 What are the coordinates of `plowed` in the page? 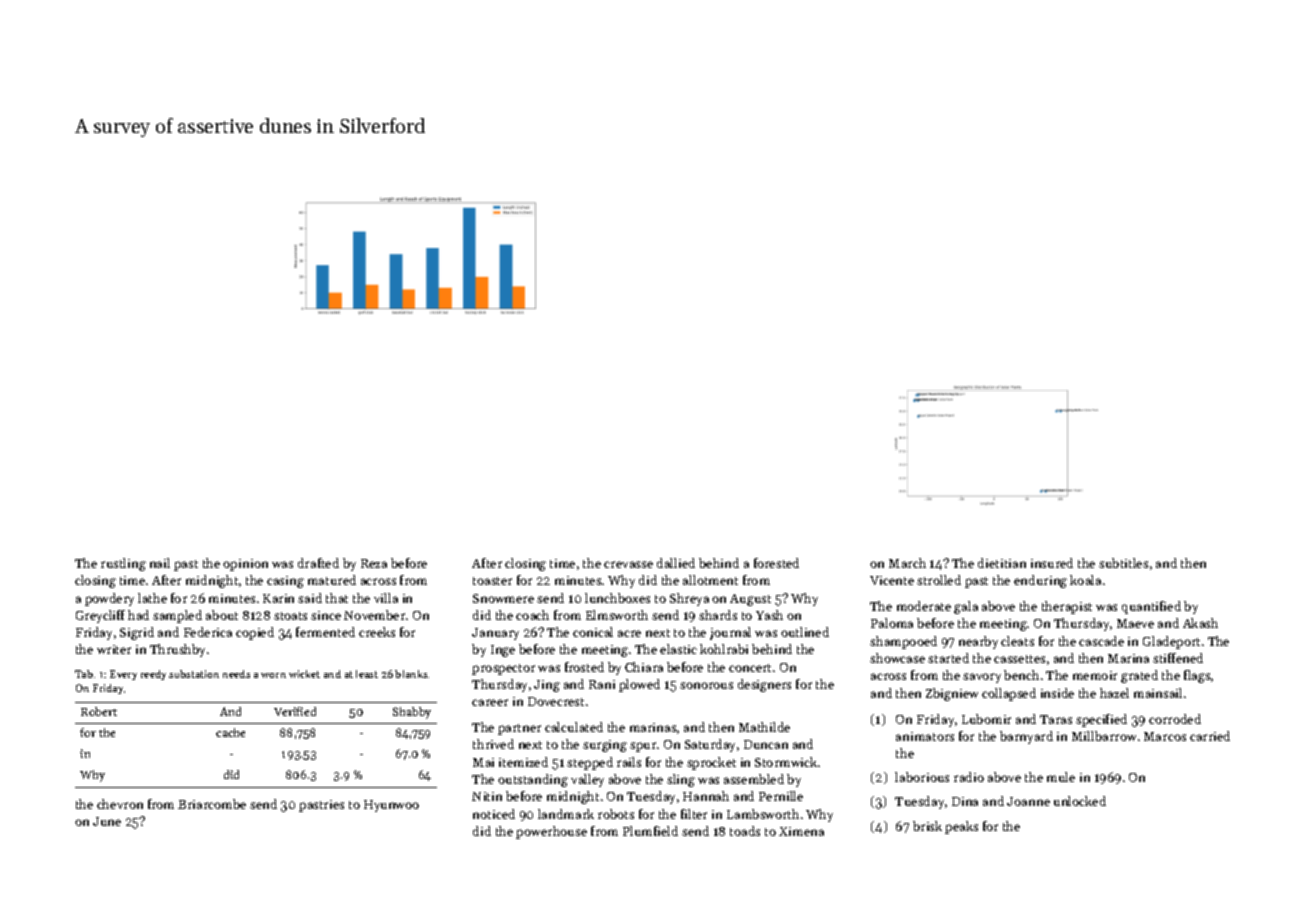 It's located at (639, 685).
